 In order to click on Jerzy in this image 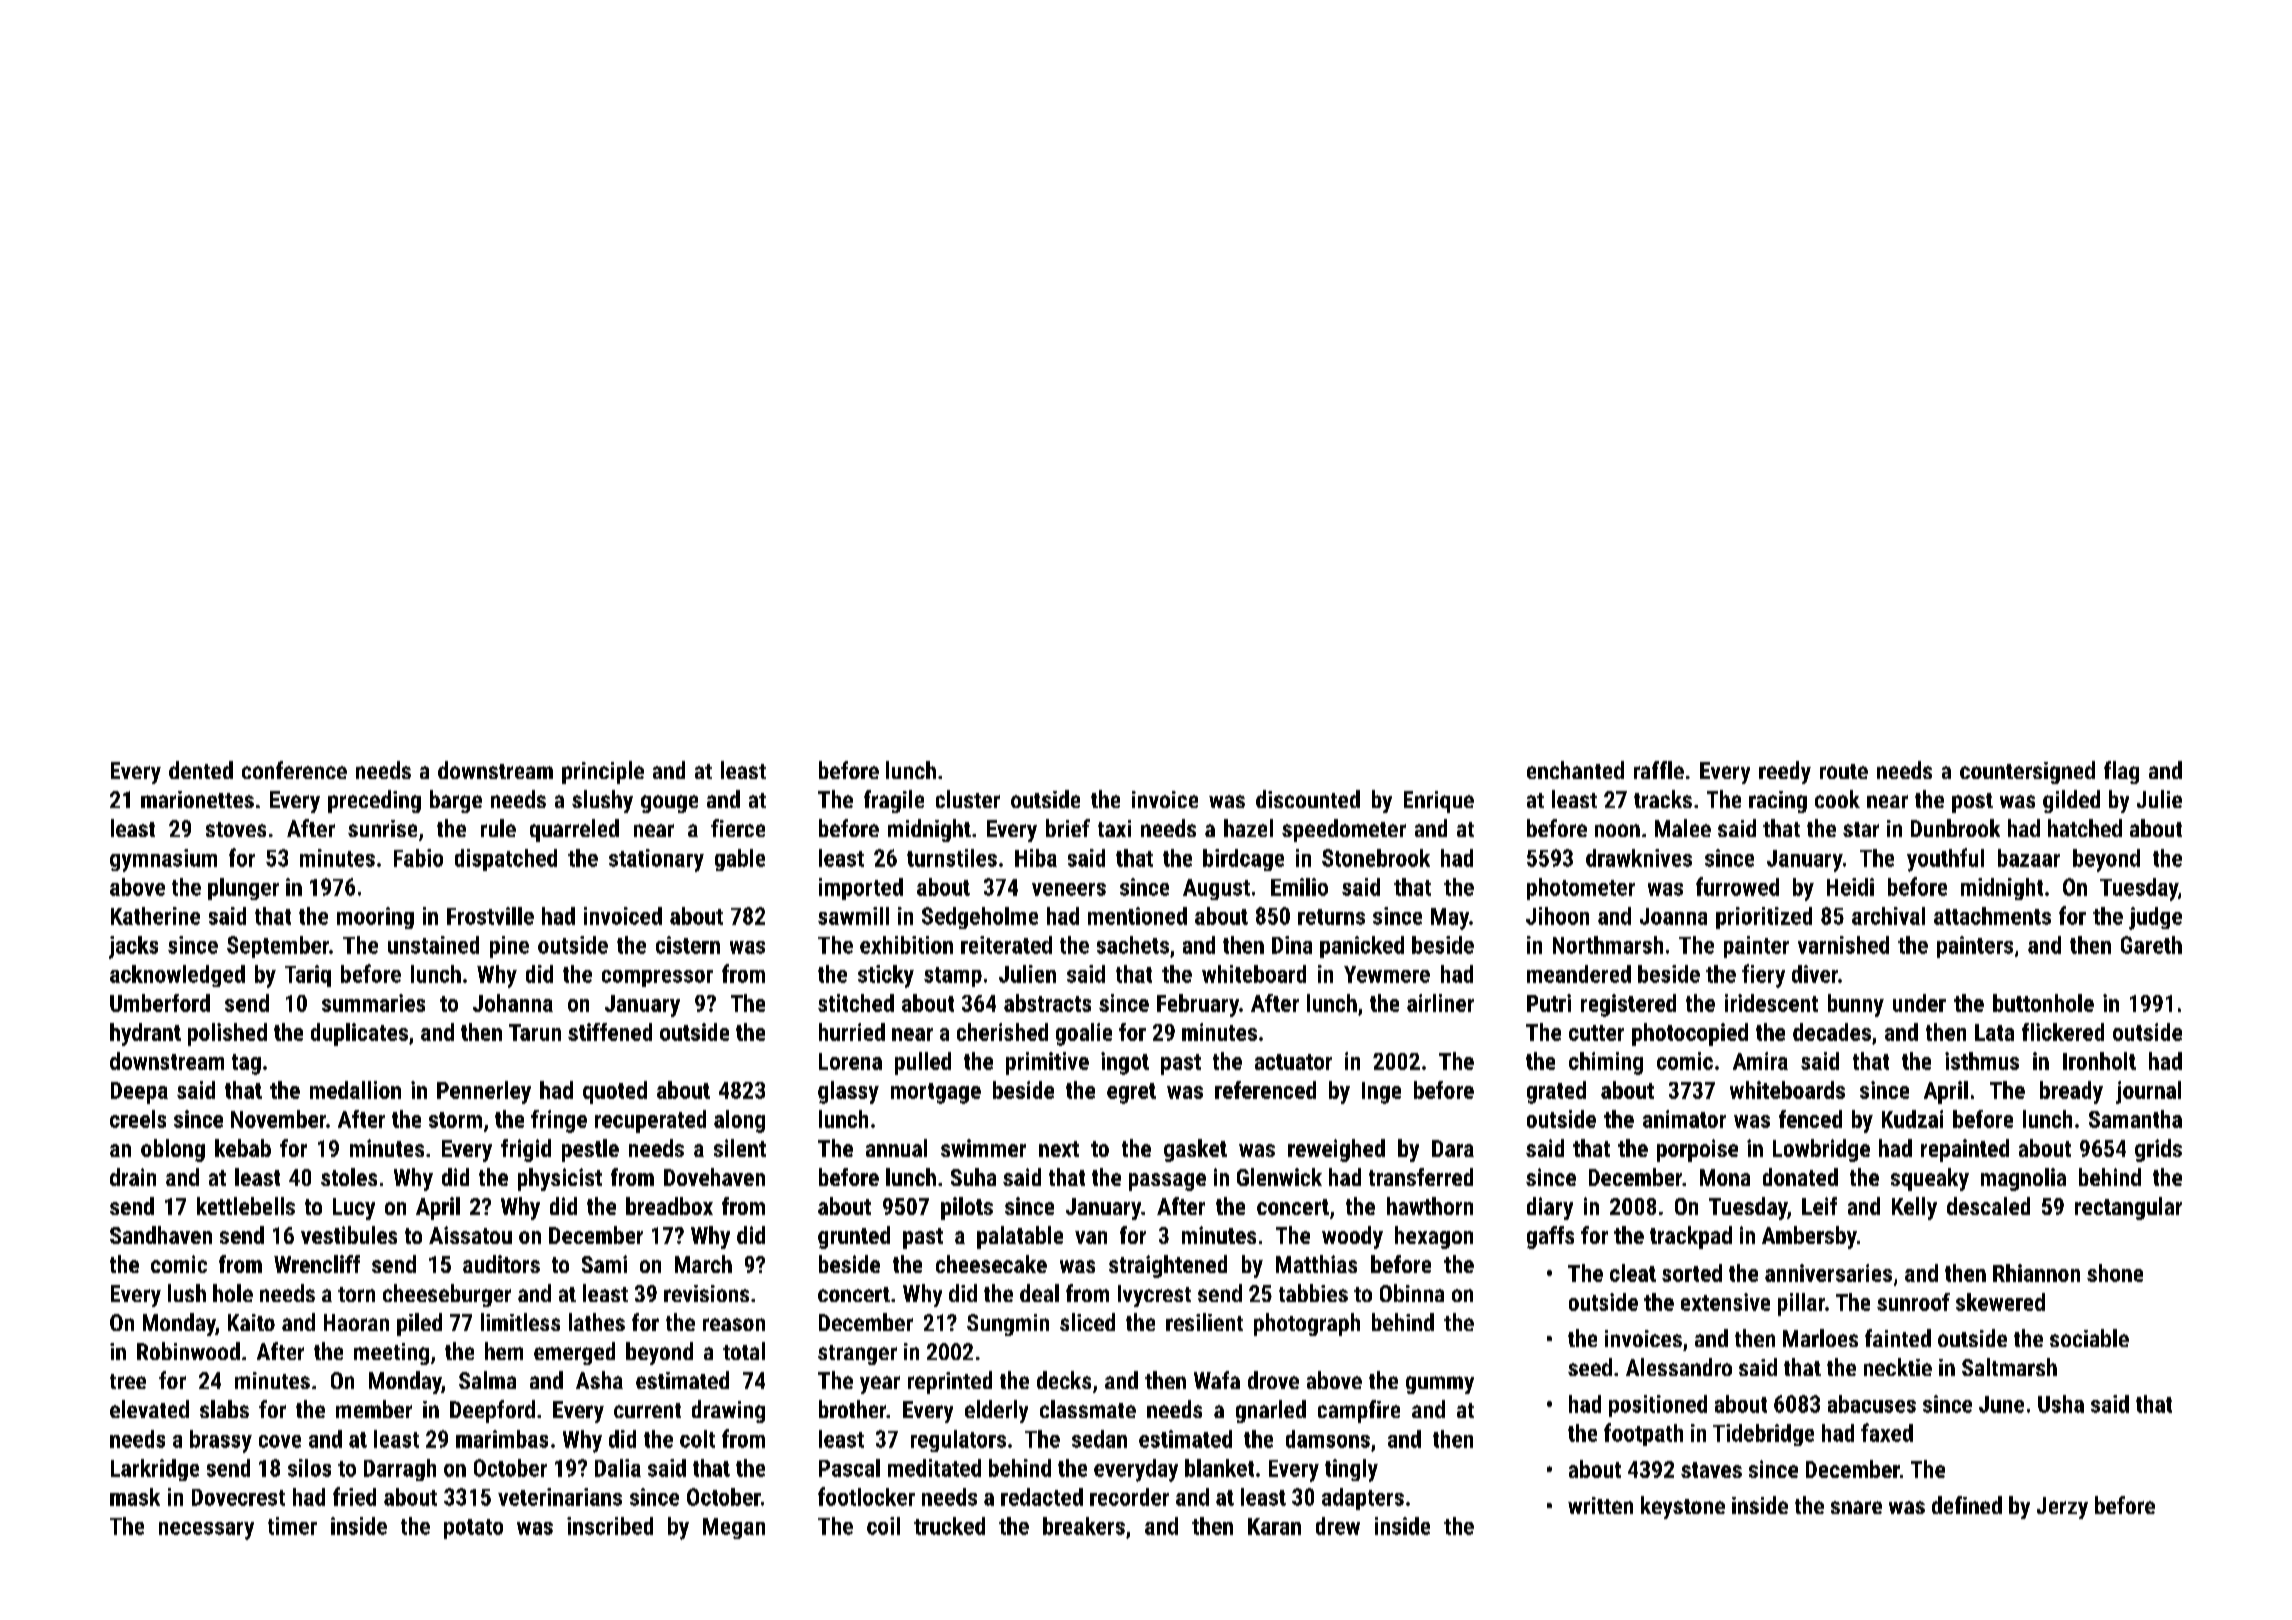, I will do `click(2062, 1508)`.
